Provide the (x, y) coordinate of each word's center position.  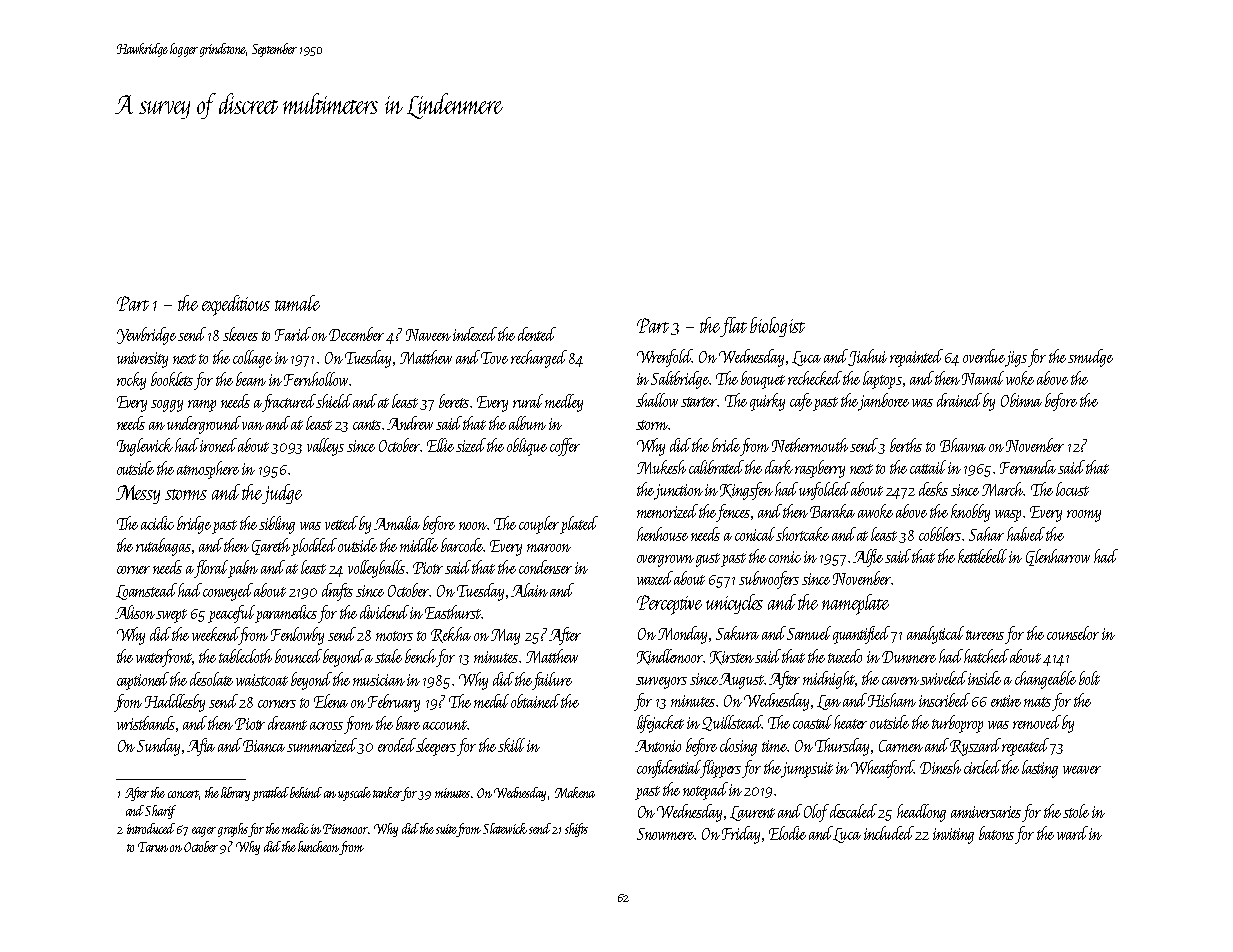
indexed (475, 334)
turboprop (957, 724)
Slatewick (505, 828)
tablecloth (245, 656)
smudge (1091, 358)
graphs (233, 830)
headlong (921, 813)
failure (552, 681)
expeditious (236, 305)
